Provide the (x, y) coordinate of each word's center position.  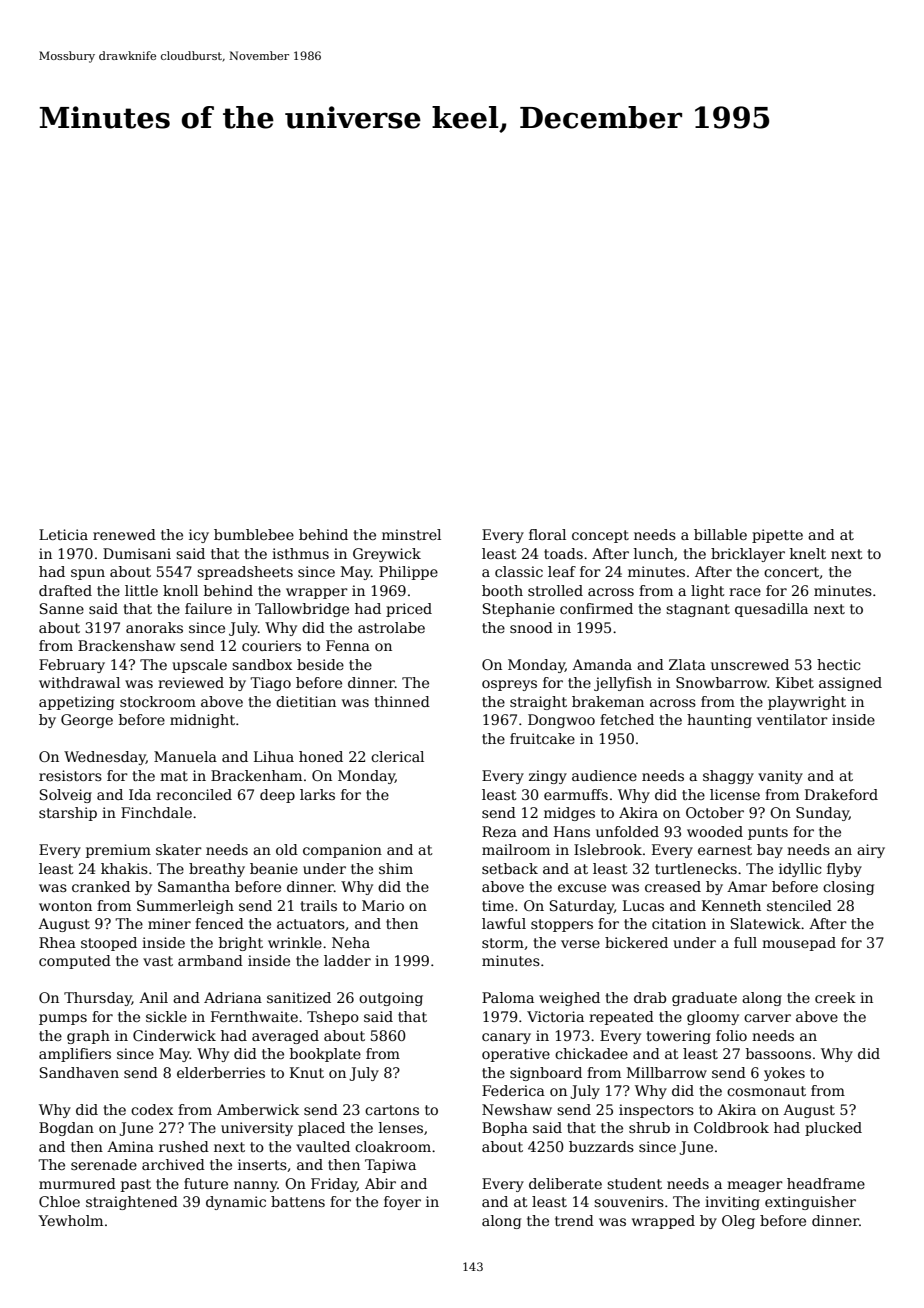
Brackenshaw (126, 645)
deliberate (565, 1183)
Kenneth (731, 905)
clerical (397, 756)
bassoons (778, 1053)
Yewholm (70, 1220)
